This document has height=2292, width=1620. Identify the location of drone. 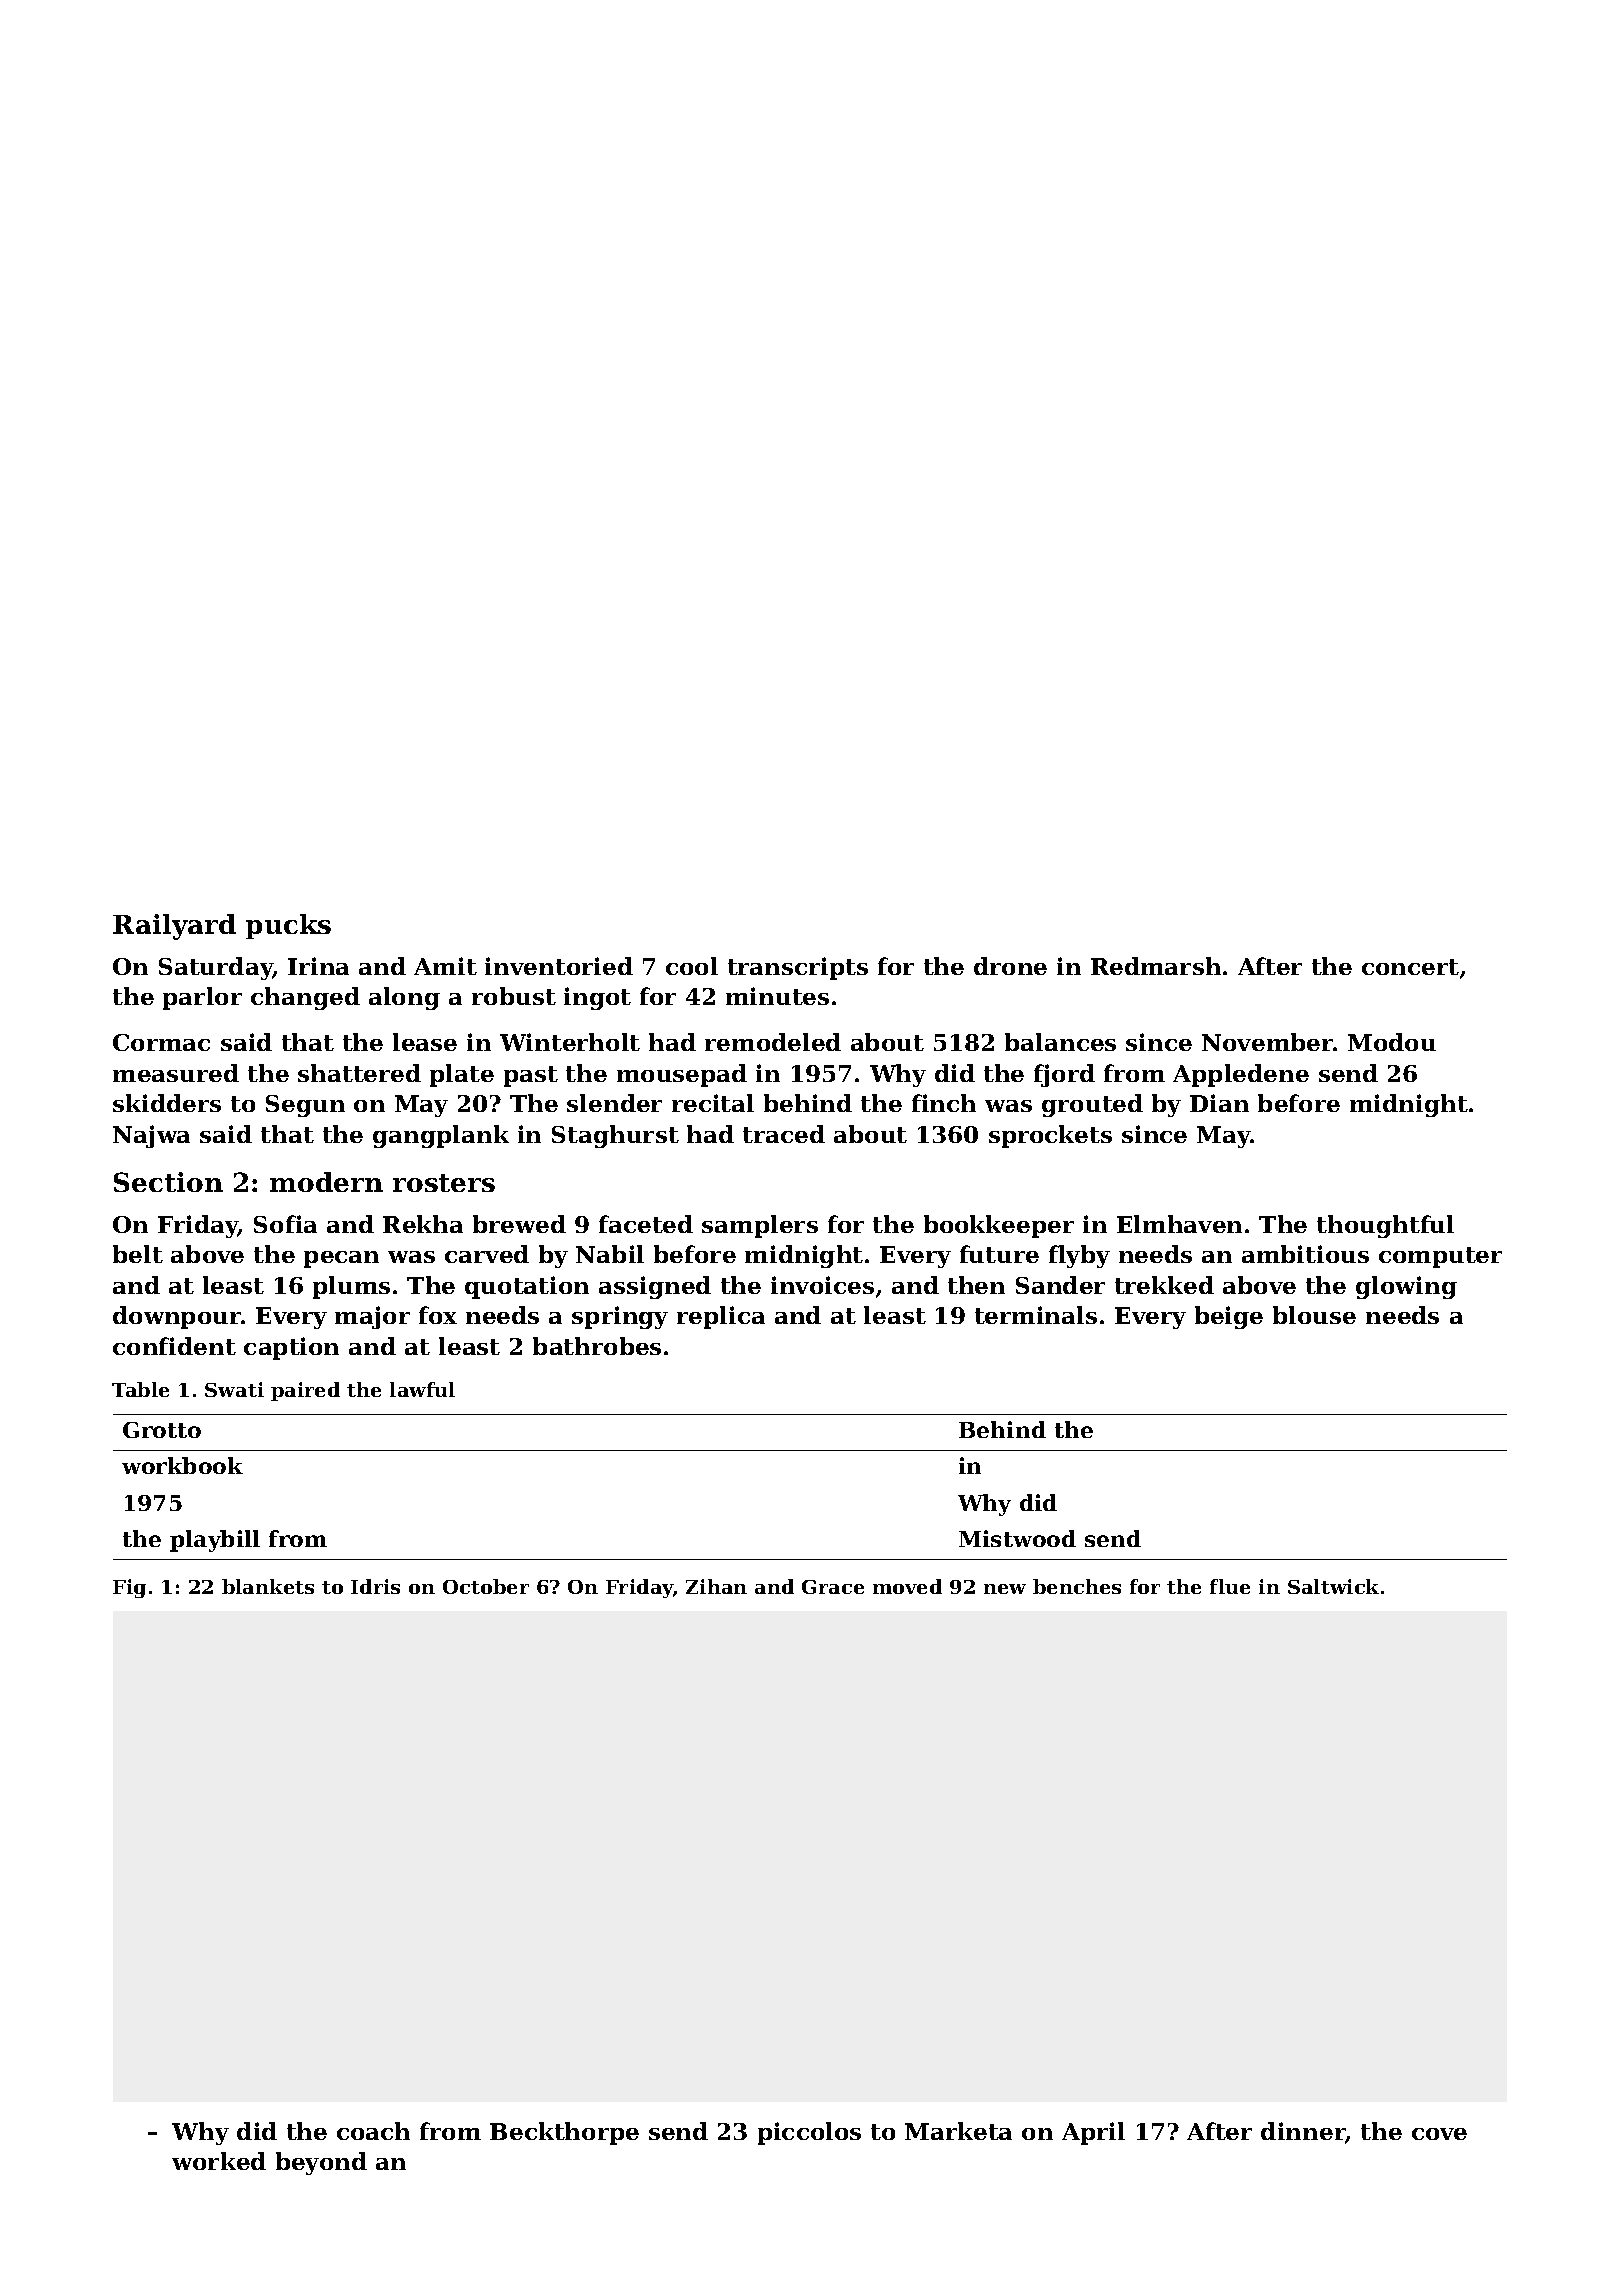
(1010, 966).
